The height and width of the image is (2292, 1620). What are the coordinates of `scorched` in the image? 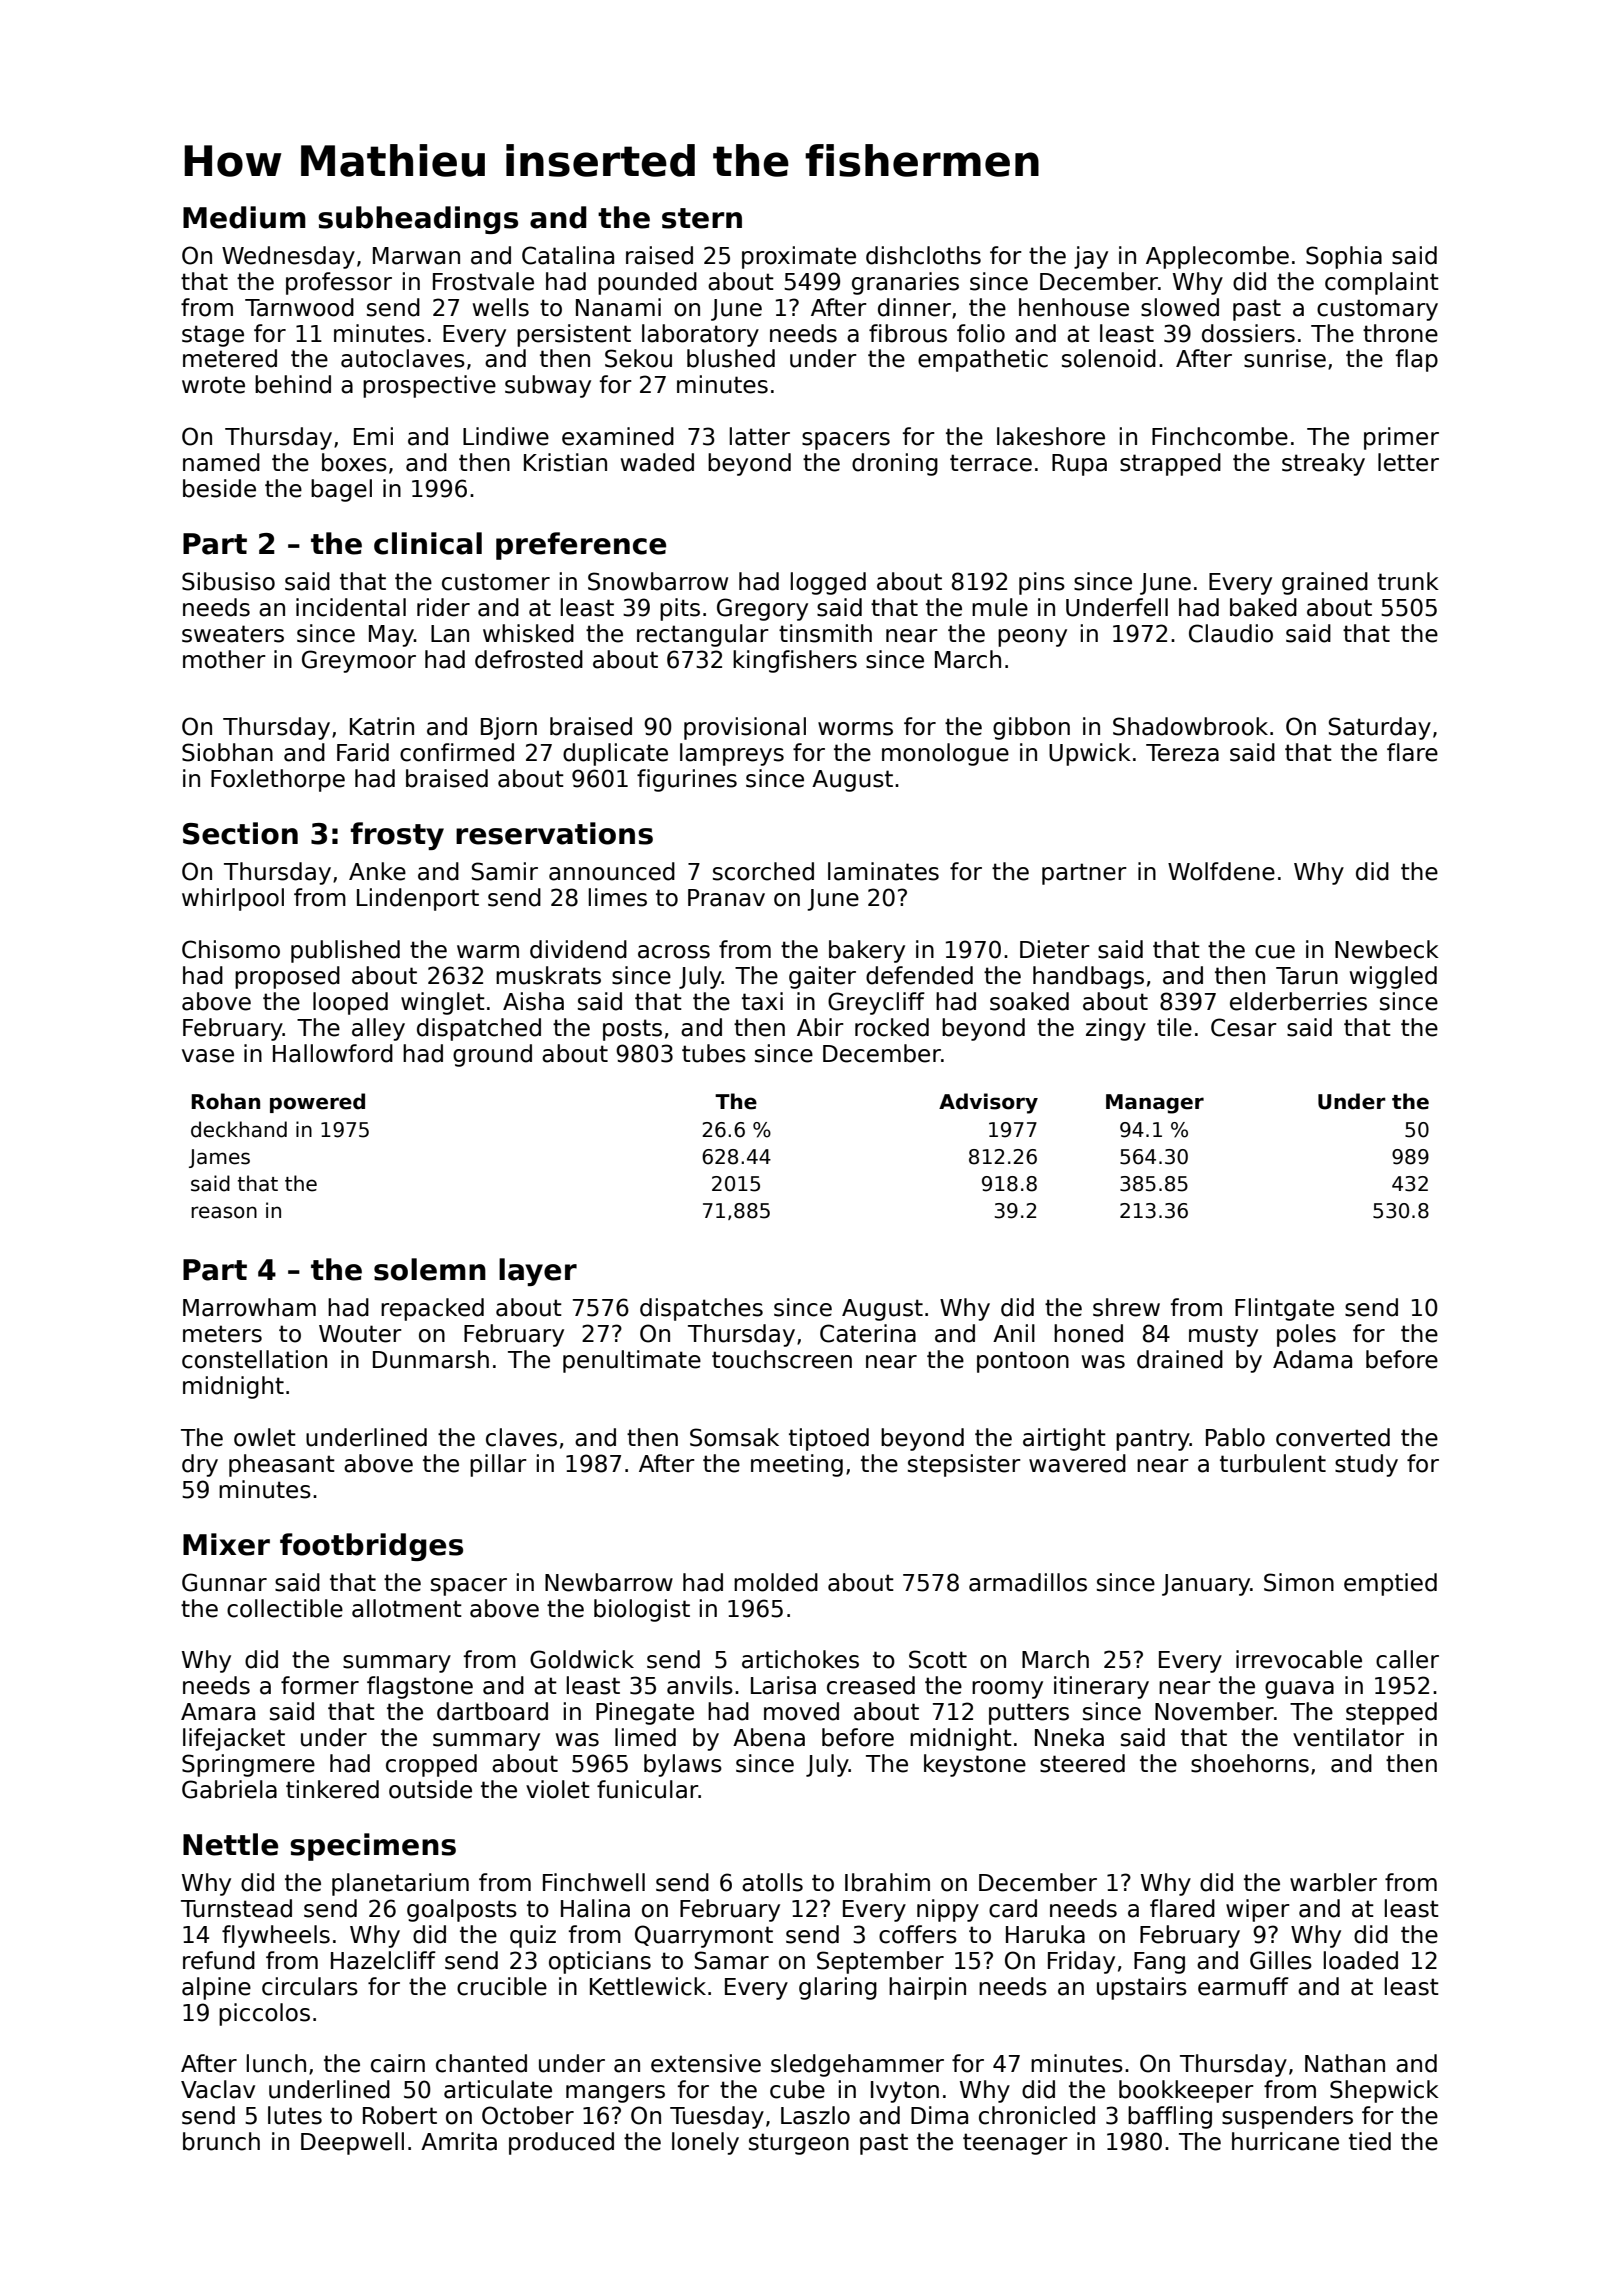 It's located at (763, 871).
